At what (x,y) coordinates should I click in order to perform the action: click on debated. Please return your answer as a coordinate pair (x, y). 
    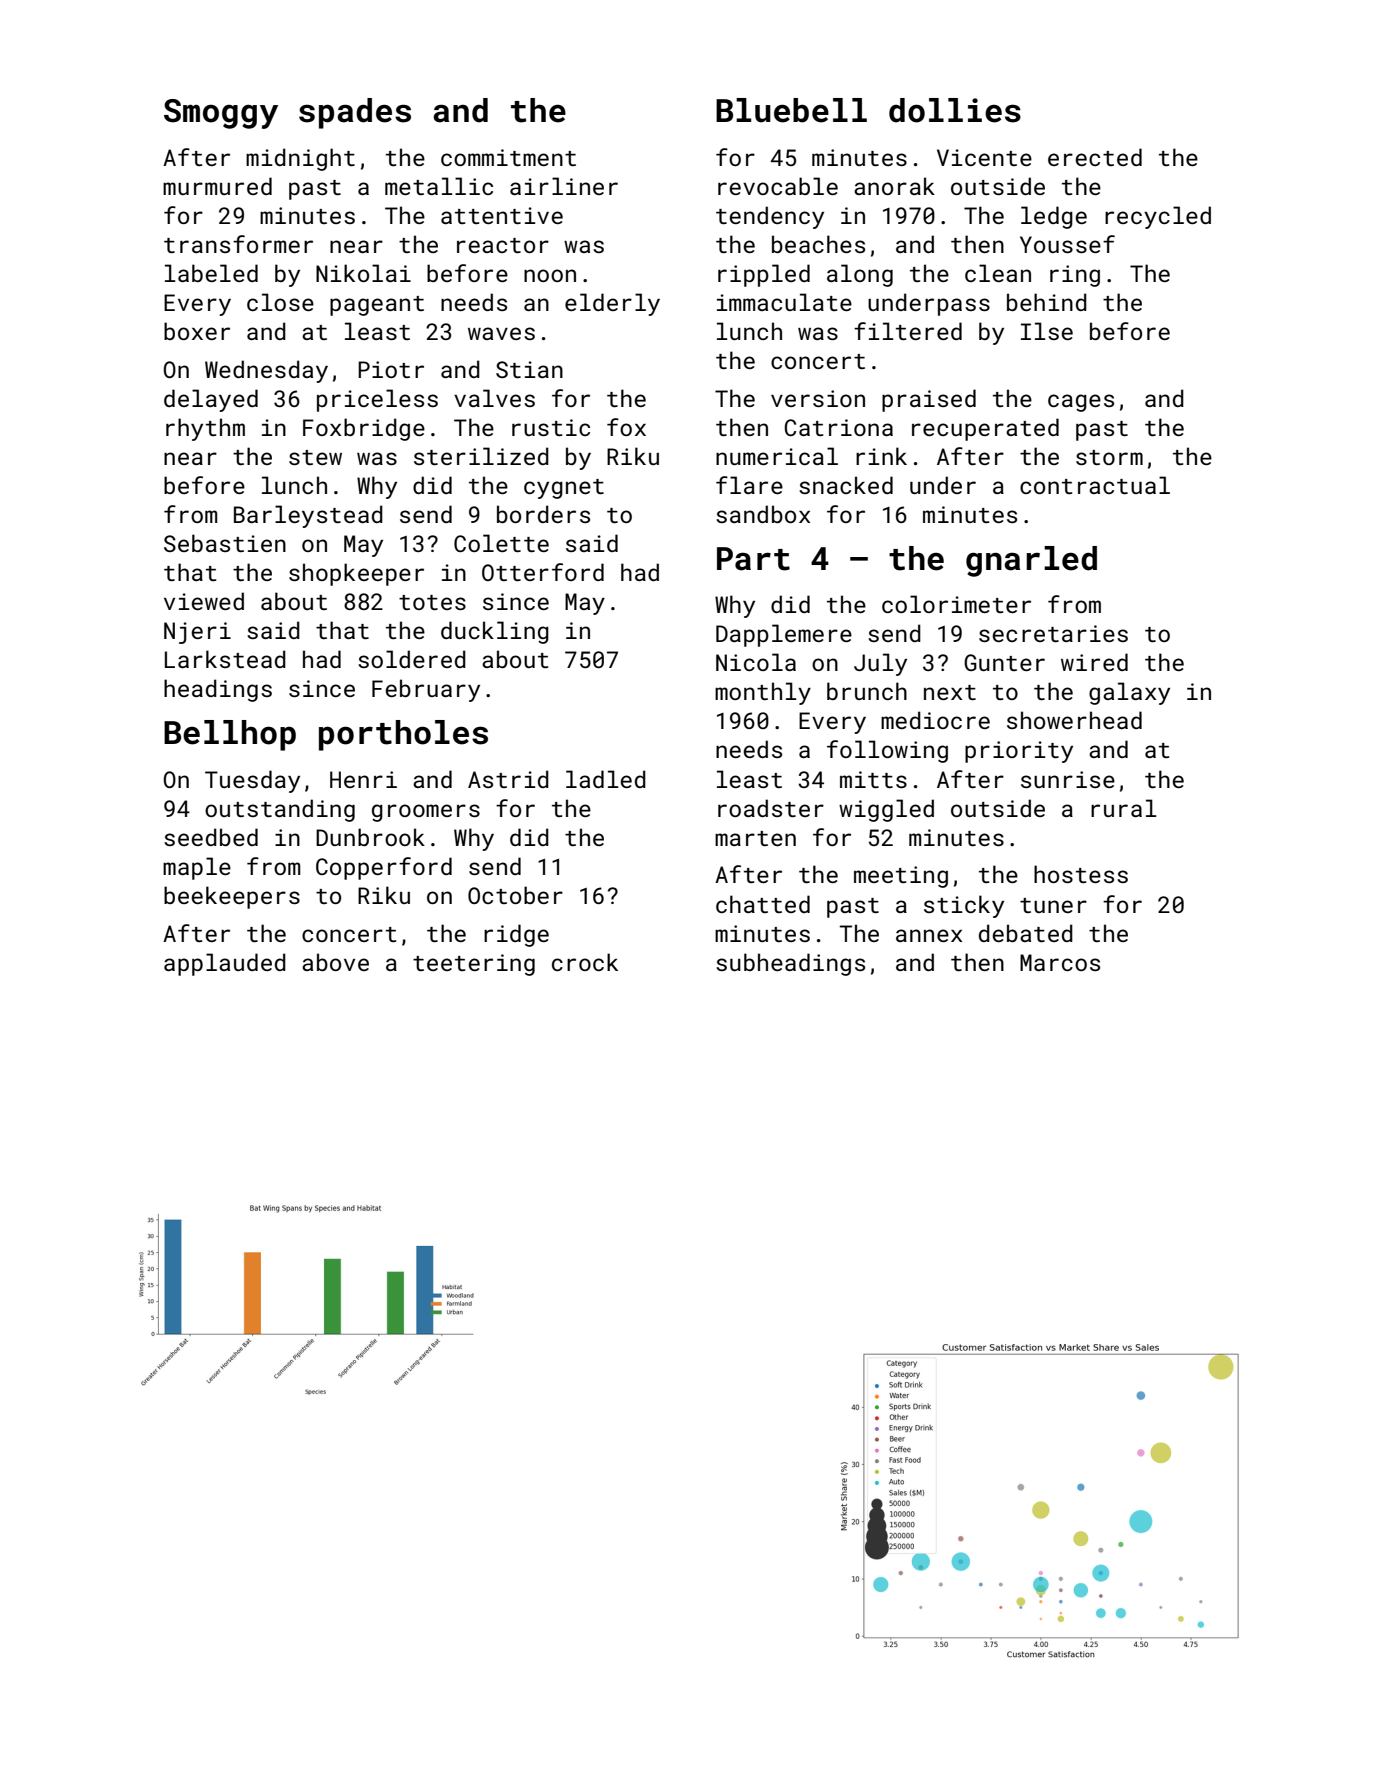
    Looking at the image, I should click on (1026, 933).
